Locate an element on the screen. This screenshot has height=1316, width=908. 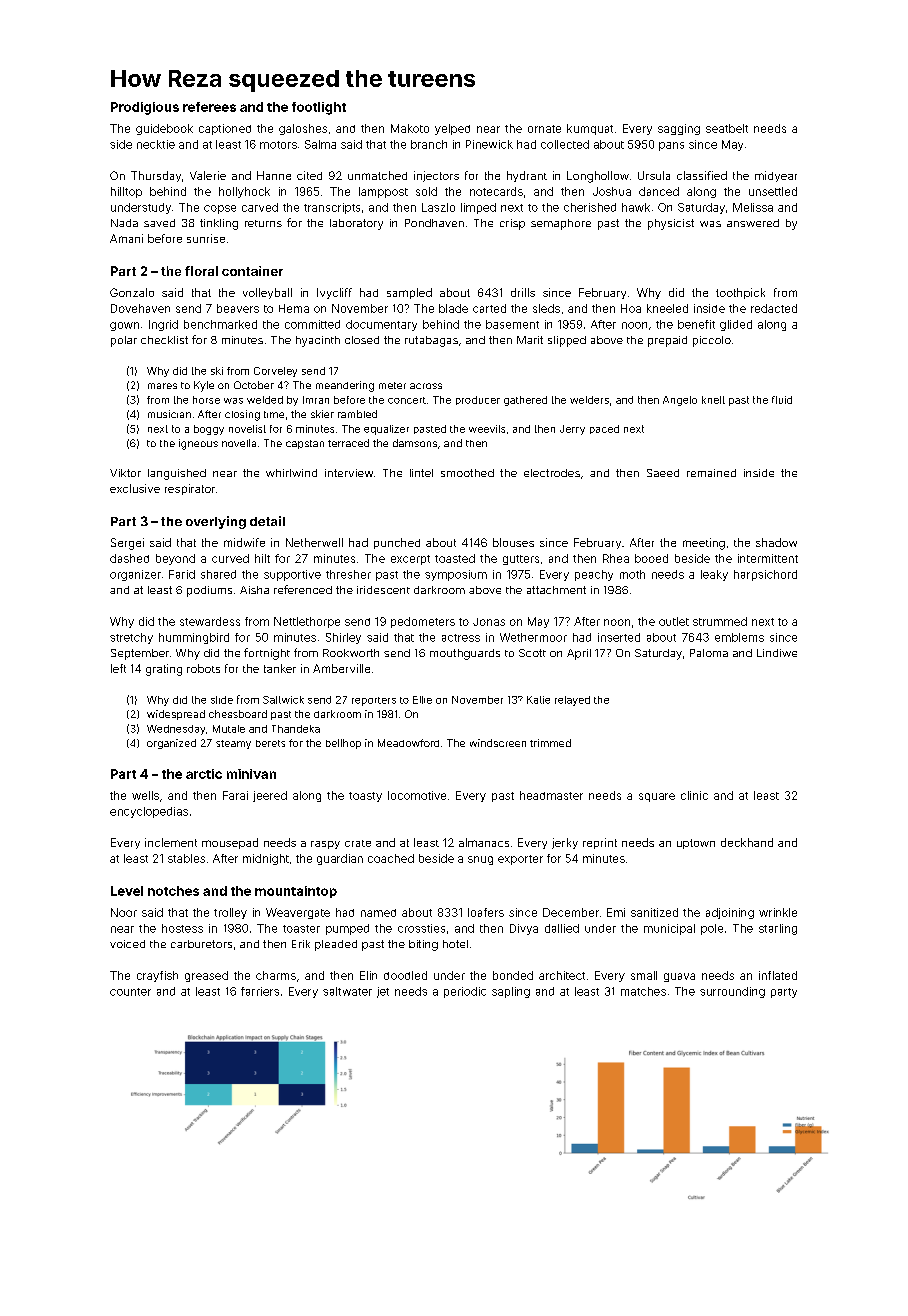
deckhand is located at coordinates (747, 842).
